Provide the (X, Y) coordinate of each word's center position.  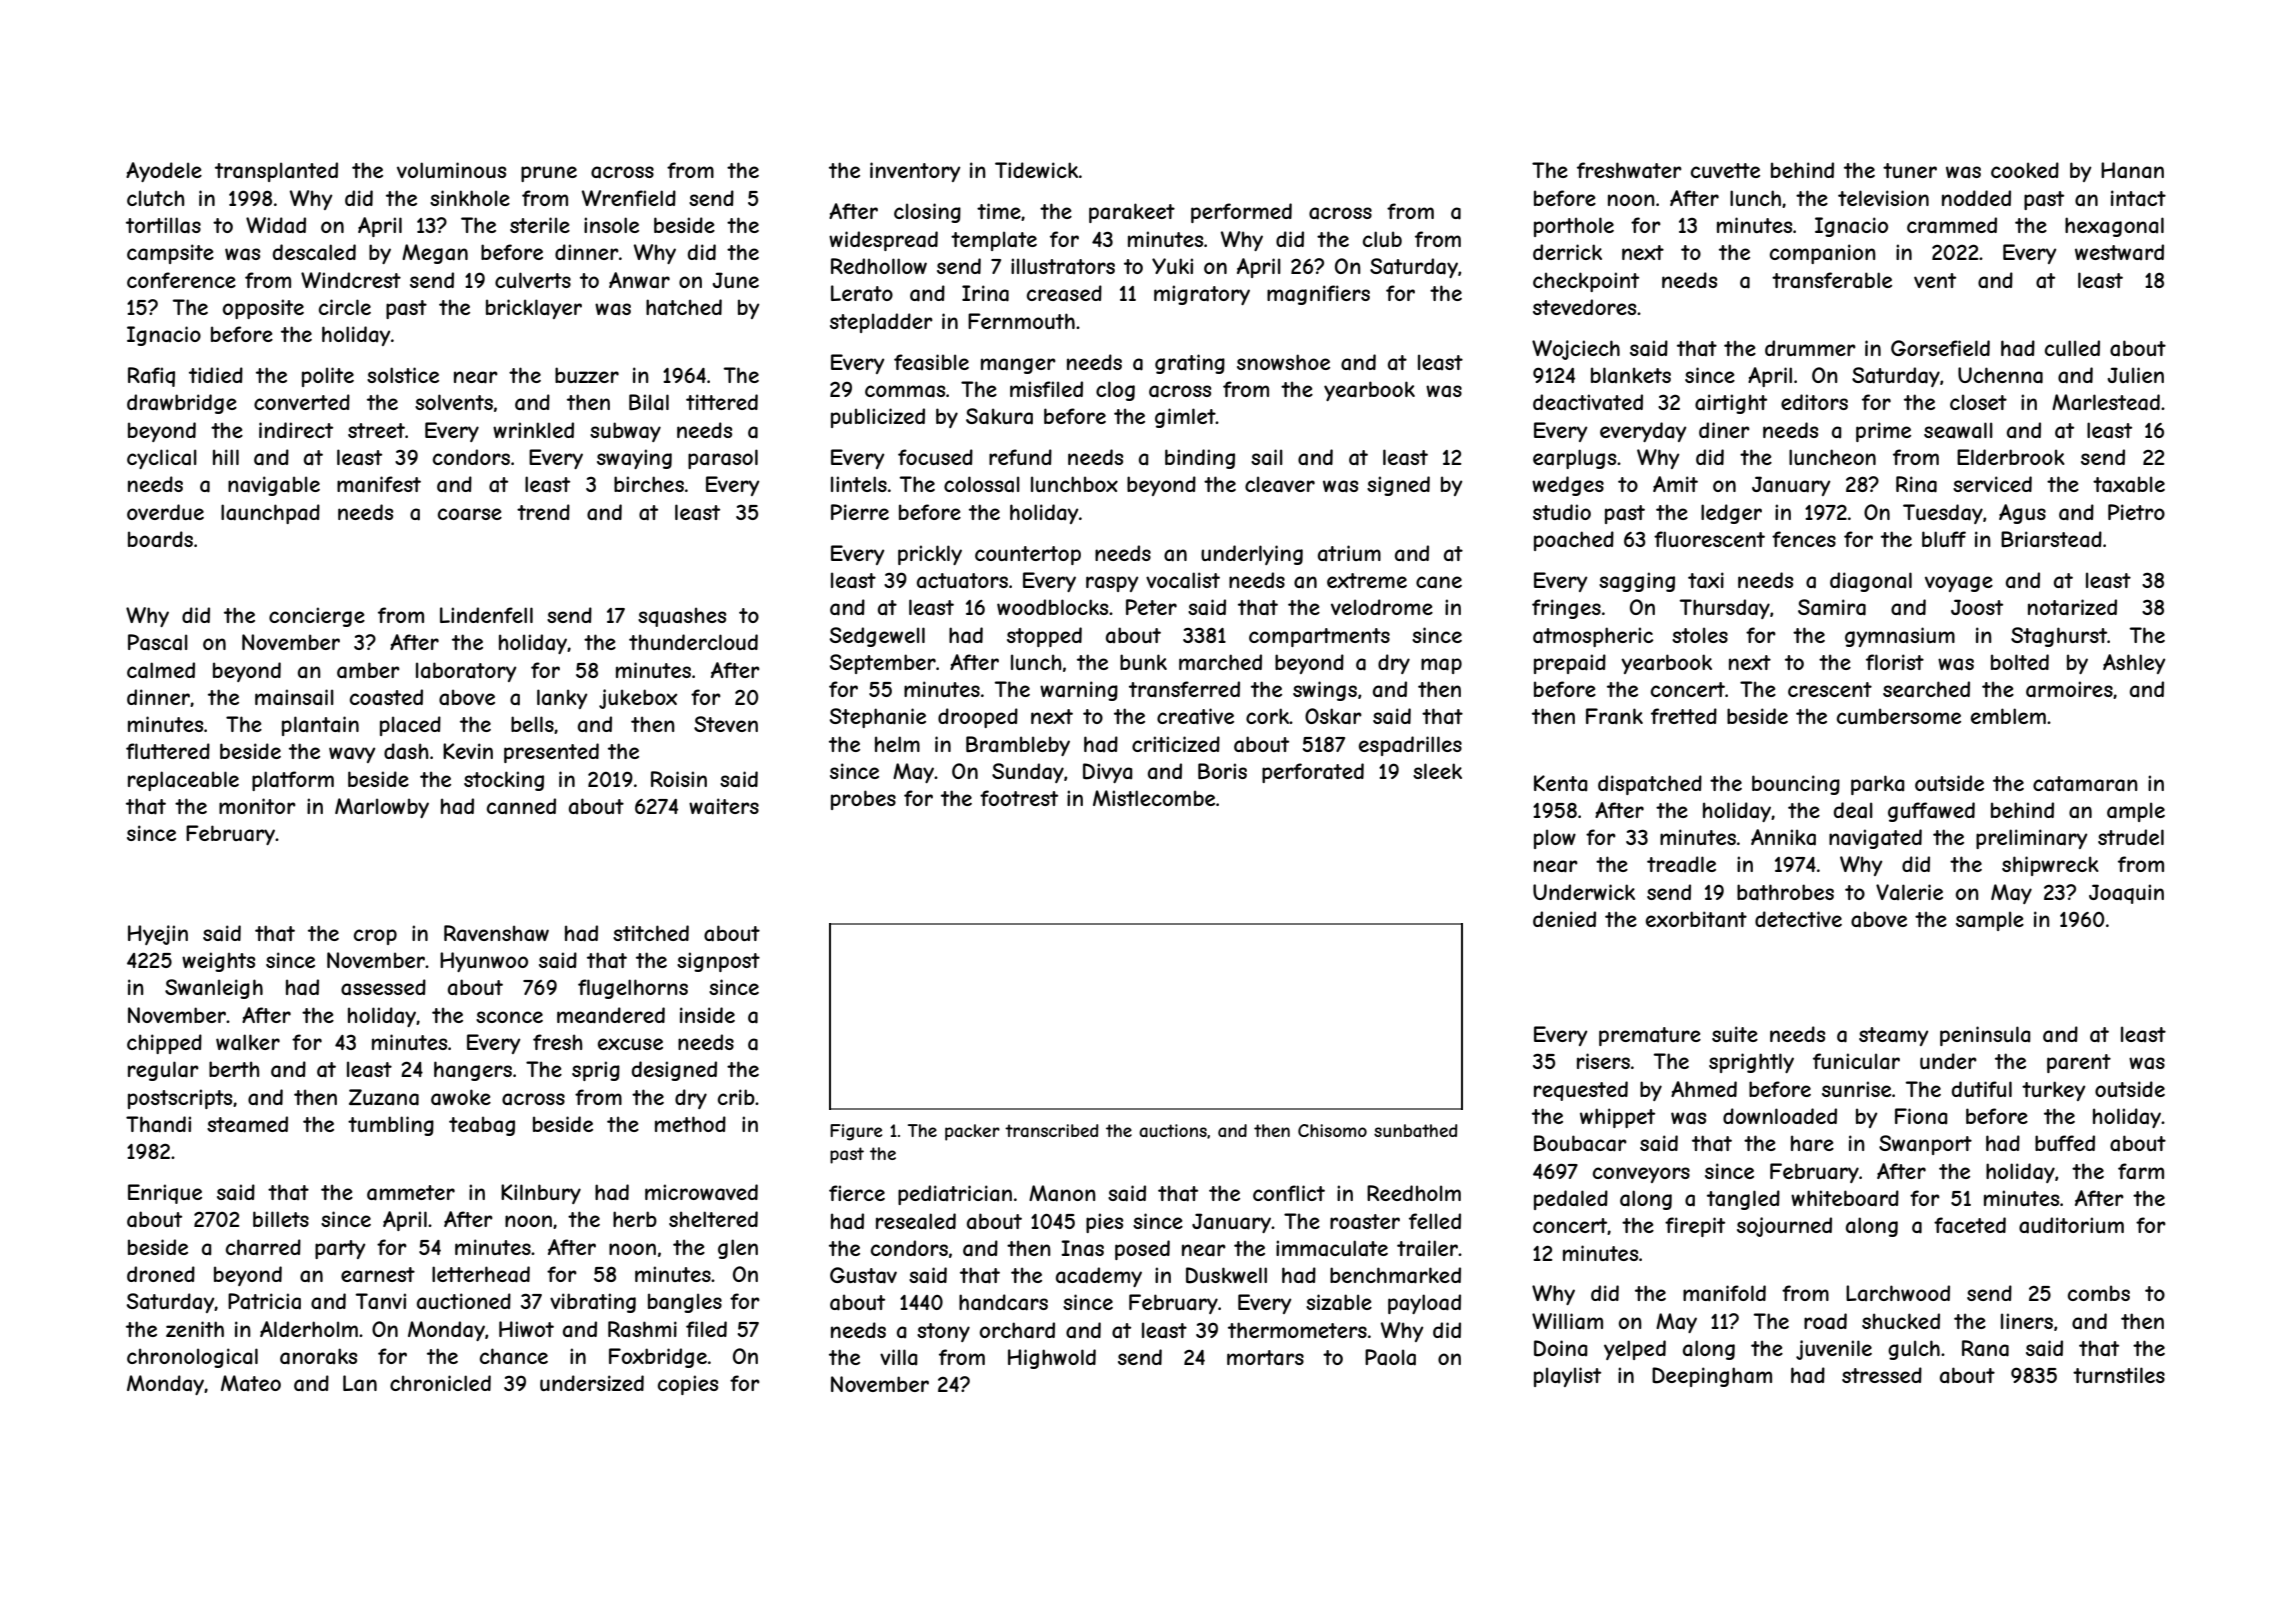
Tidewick (1036, 170)
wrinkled (533, 430)
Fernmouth (1021, 321)
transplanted (276, 172)
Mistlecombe (1154, 798)
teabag (482, 1126)
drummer (1810, 348)
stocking (504, 781)
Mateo (251, 1383)
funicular (1856, 1061)
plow (1555, 839)
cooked (2025, 170)
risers (1603, 1061)
